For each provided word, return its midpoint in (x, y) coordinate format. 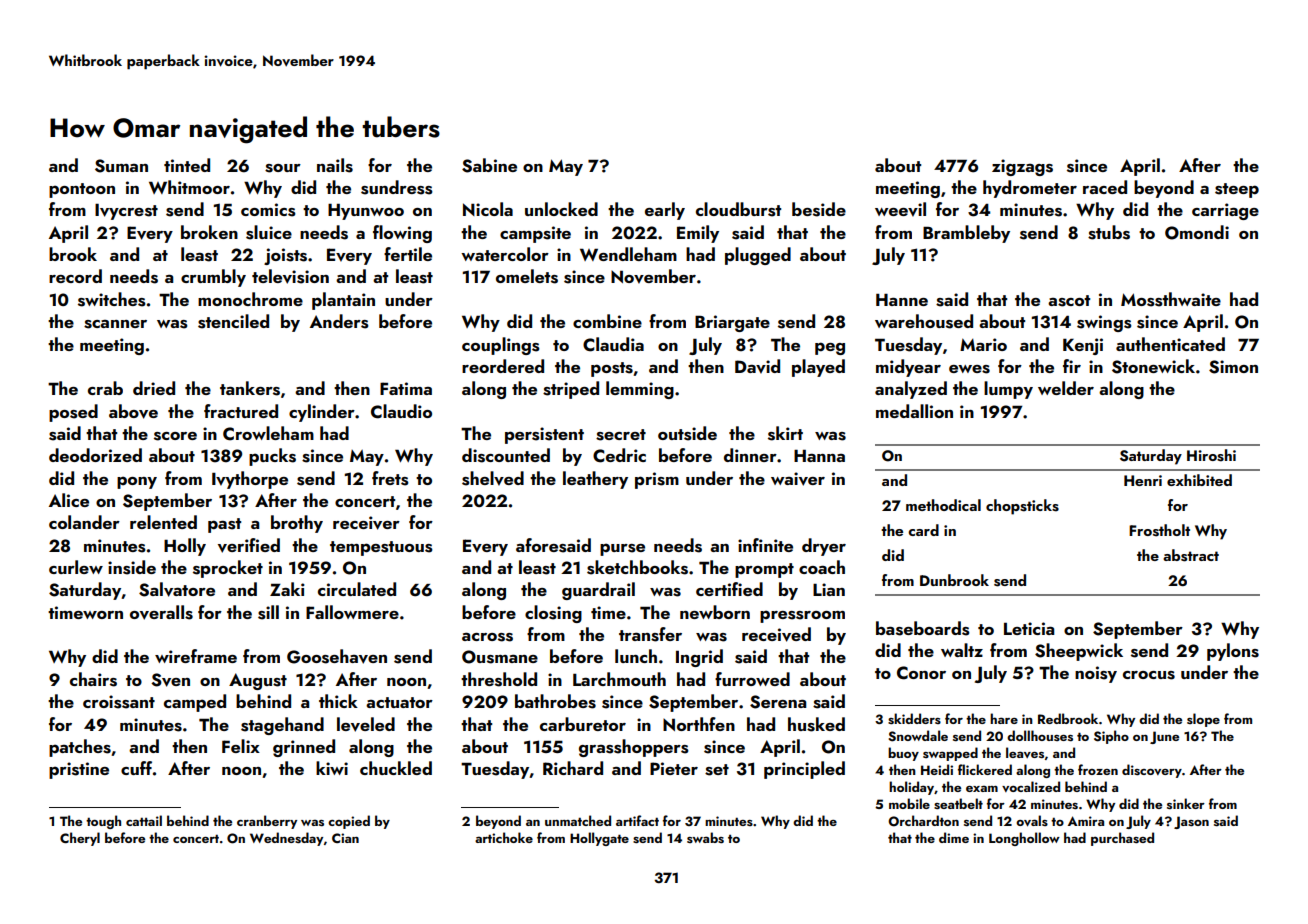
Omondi (1197, 232)
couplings (501, 346)
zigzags (1022, 167)
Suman (121, 166)
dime (954, 837)
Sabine (489, 165)
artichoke (504, 837)
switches (112, 299)
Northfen (699, 724)
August (258, 681)
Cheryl (80, 839)
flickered (985, 769)
